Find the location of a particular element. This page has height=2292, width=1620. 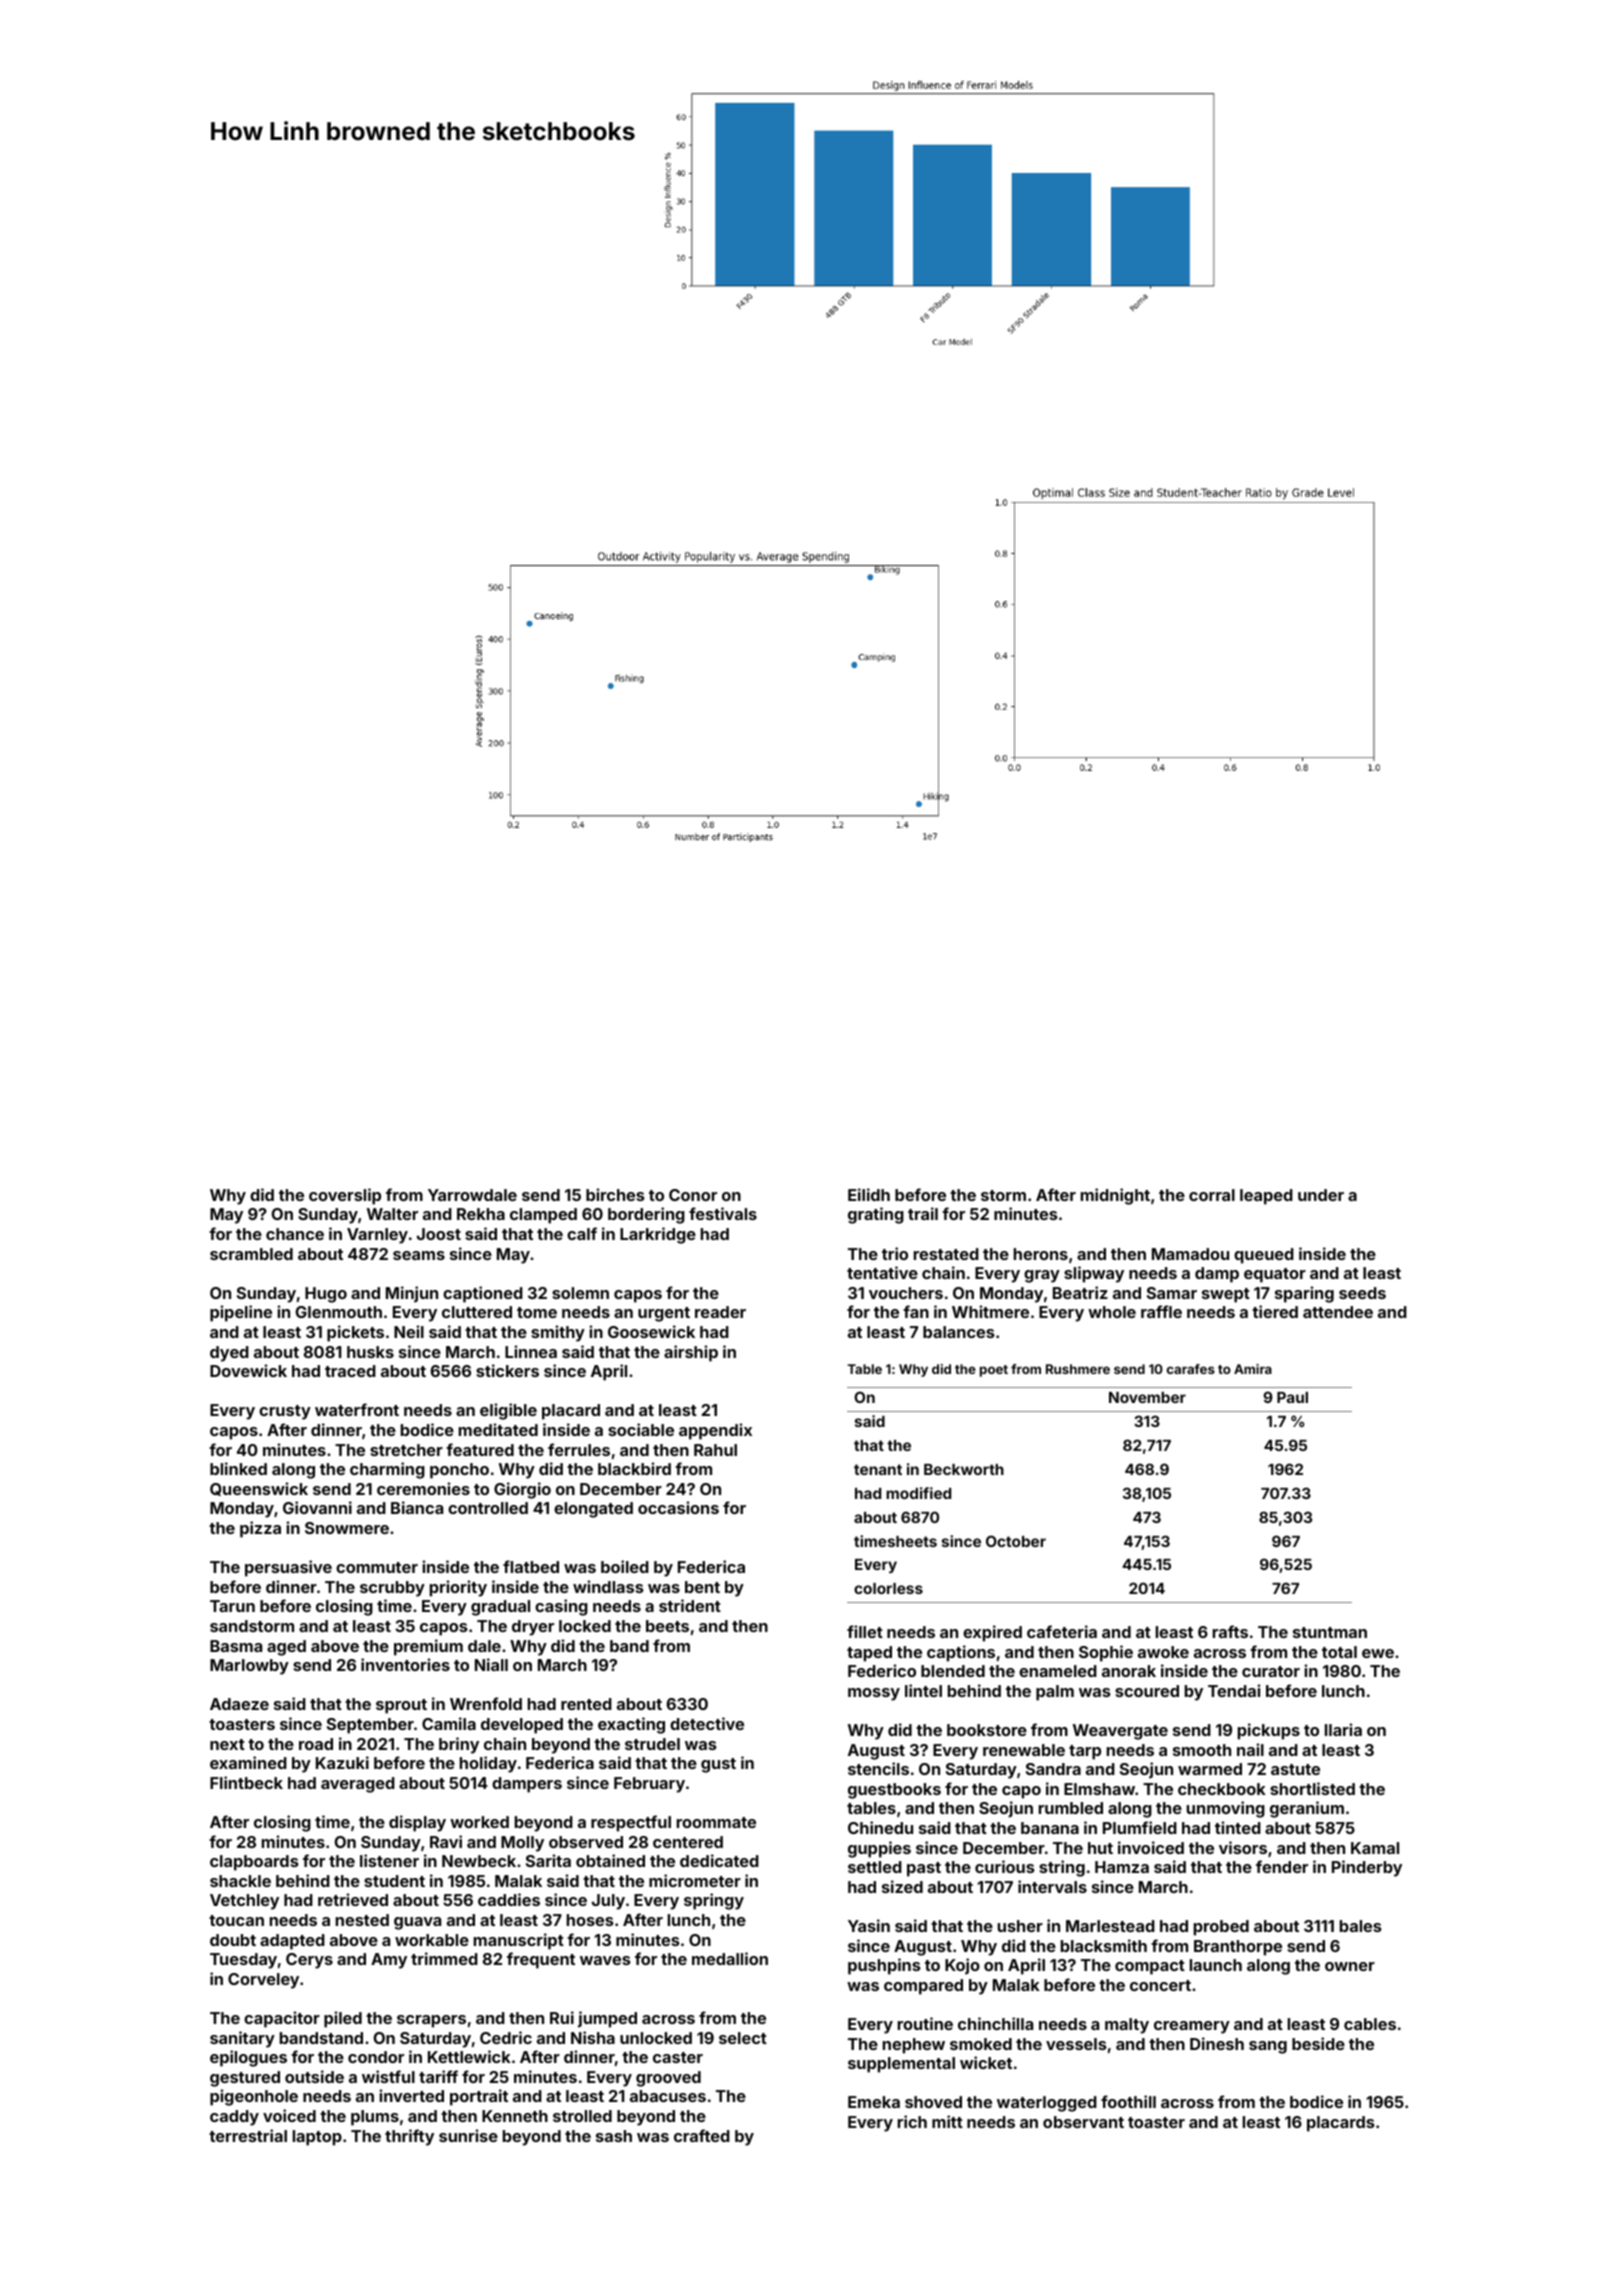

trio is located at coordinates (895, 1253).
